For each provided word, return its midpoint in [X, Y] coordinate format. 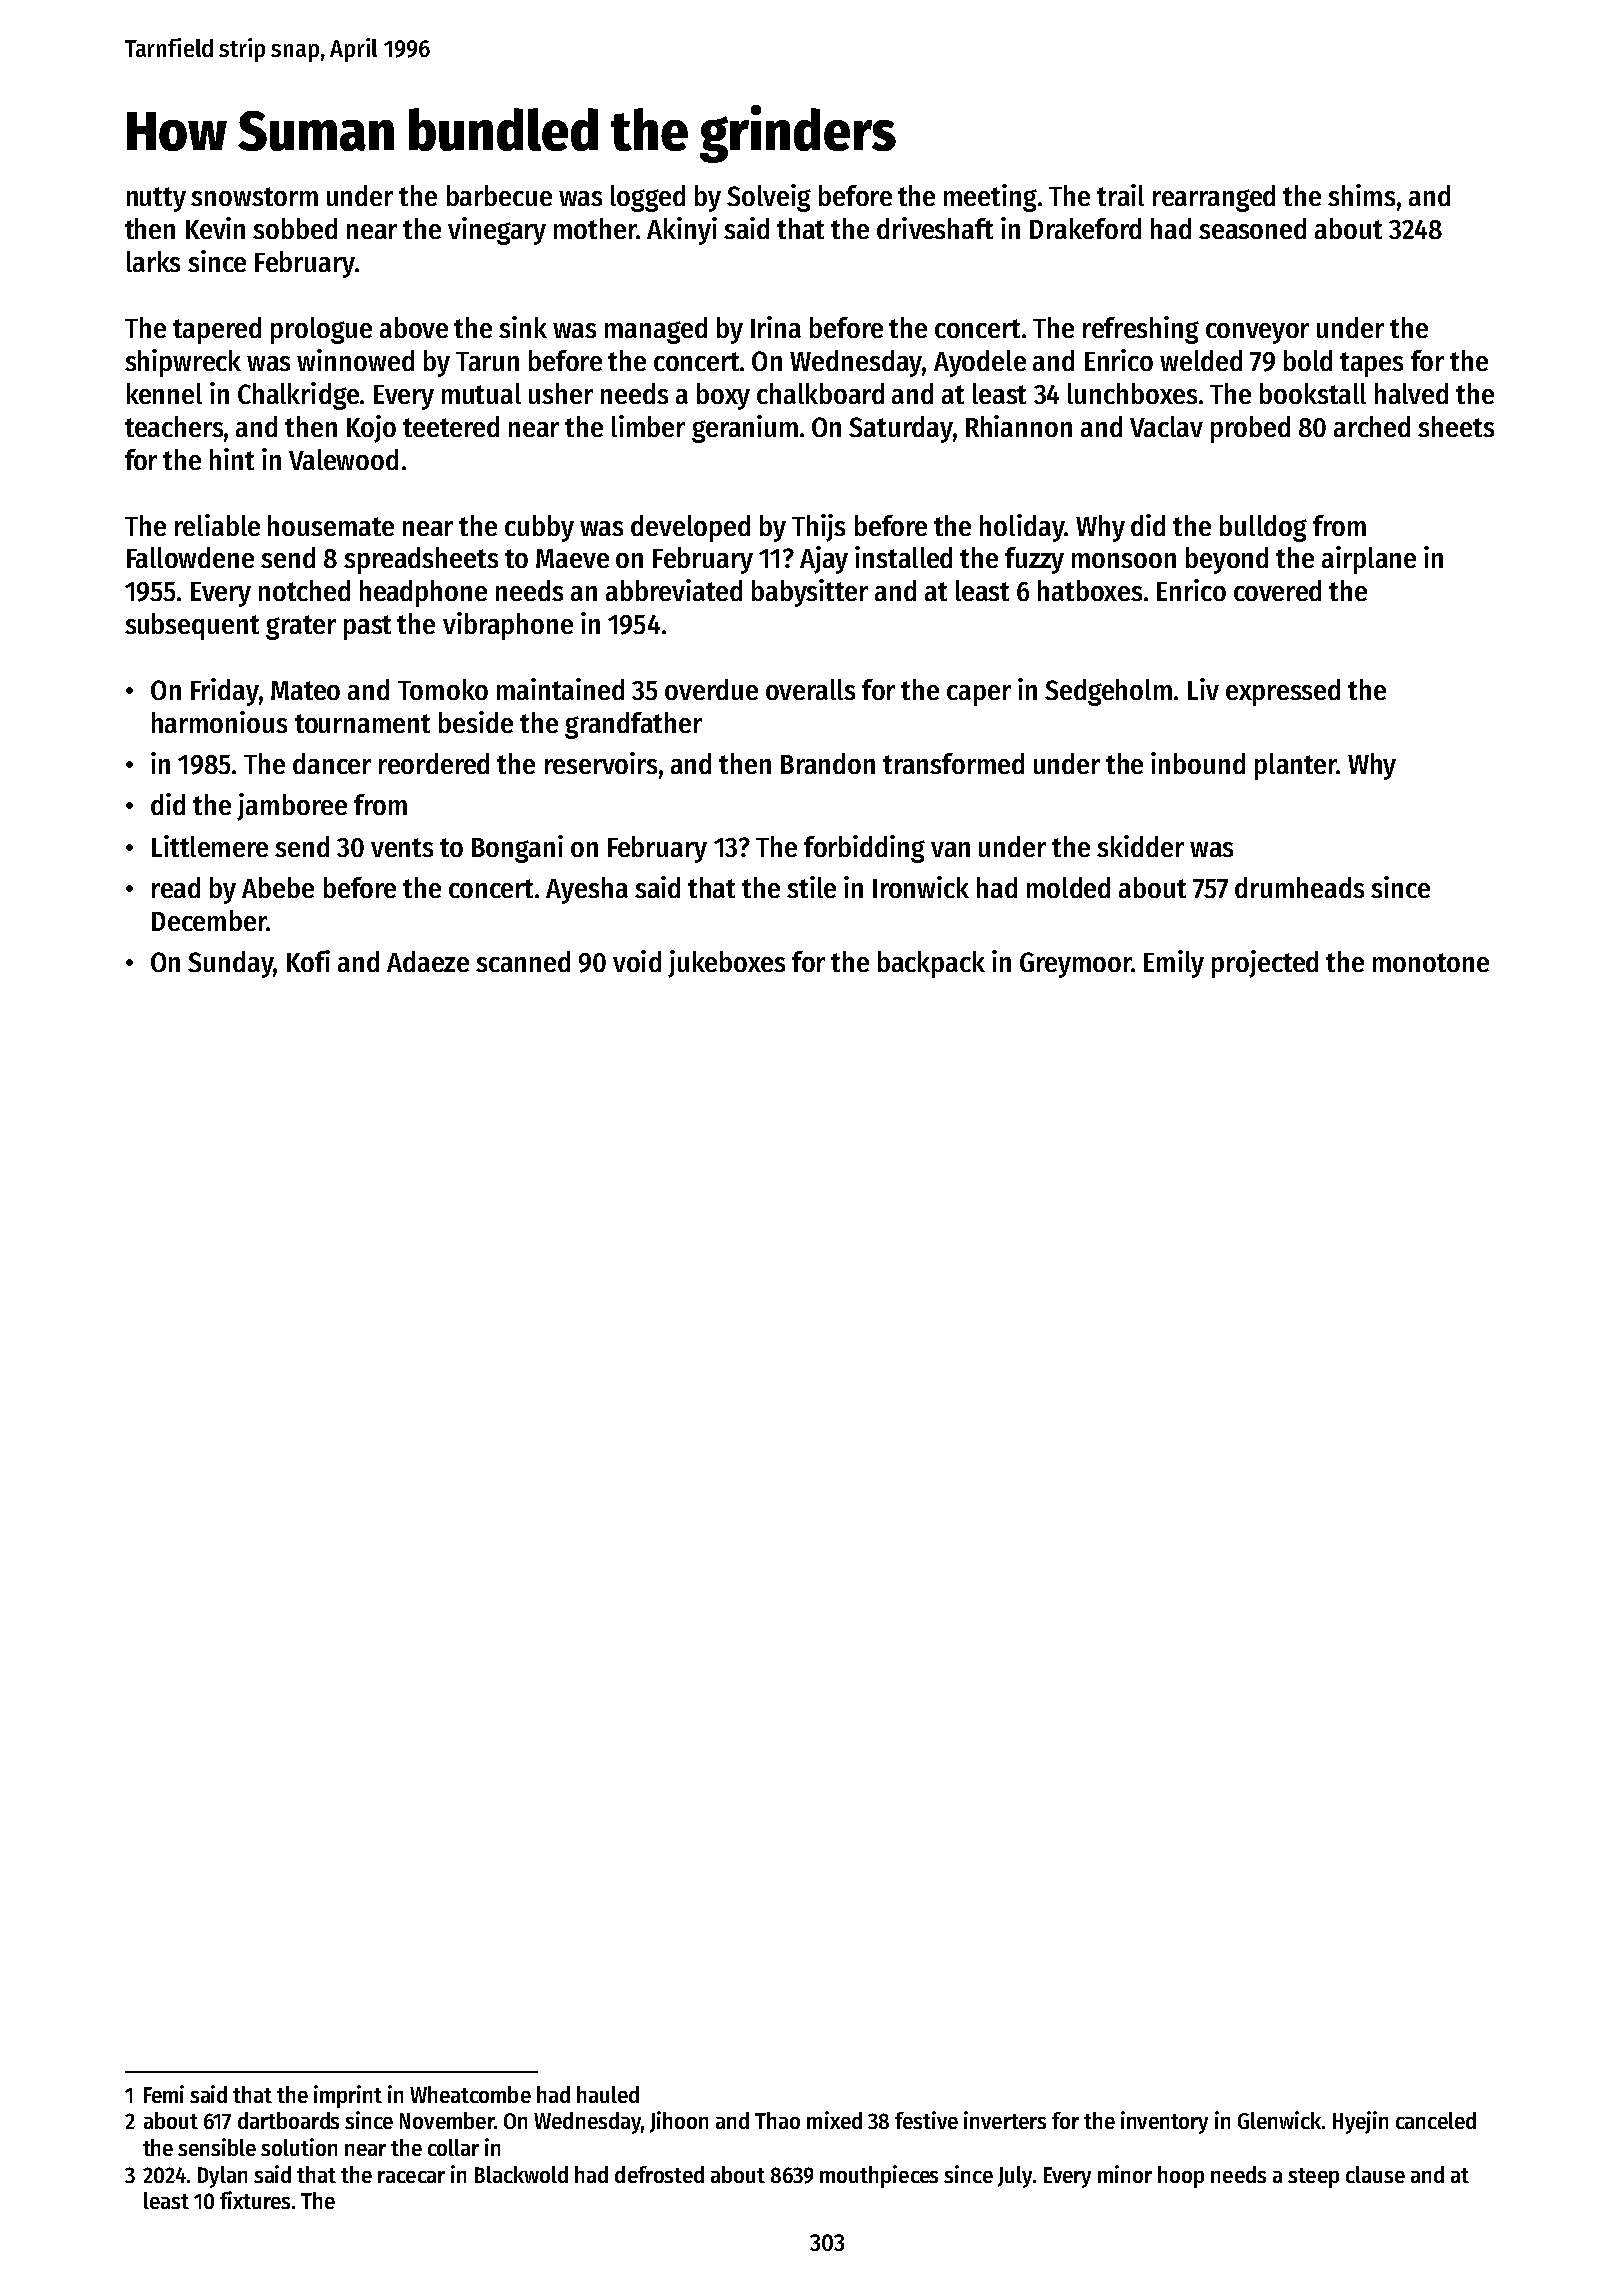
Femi [164, 2094]
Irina [776, 327]
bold [1308, 360]
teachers [174, 426]
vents [402, 847]
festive [926, 2120]
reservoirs [601, 763]
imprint [348, 2096]
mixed [834, 2120]
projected [1265, 964]
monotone [1431, 962]
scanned [523, 961]
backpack [931, 964]
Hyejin [1360, 2122]
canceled [1436, 2120]
